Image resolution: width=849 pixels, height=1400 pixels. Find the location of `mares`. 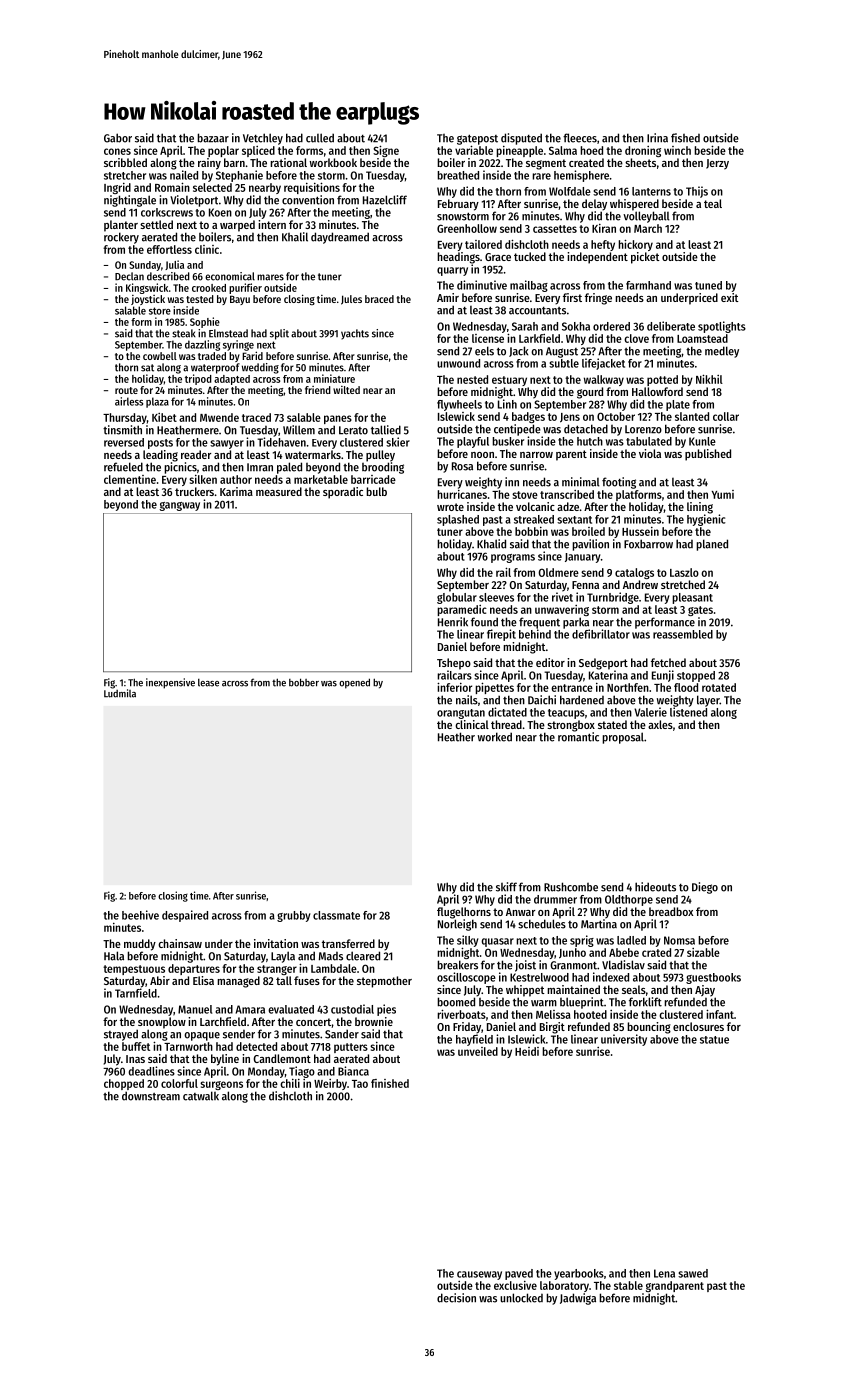

mares is located at coordinates (270, 277).
